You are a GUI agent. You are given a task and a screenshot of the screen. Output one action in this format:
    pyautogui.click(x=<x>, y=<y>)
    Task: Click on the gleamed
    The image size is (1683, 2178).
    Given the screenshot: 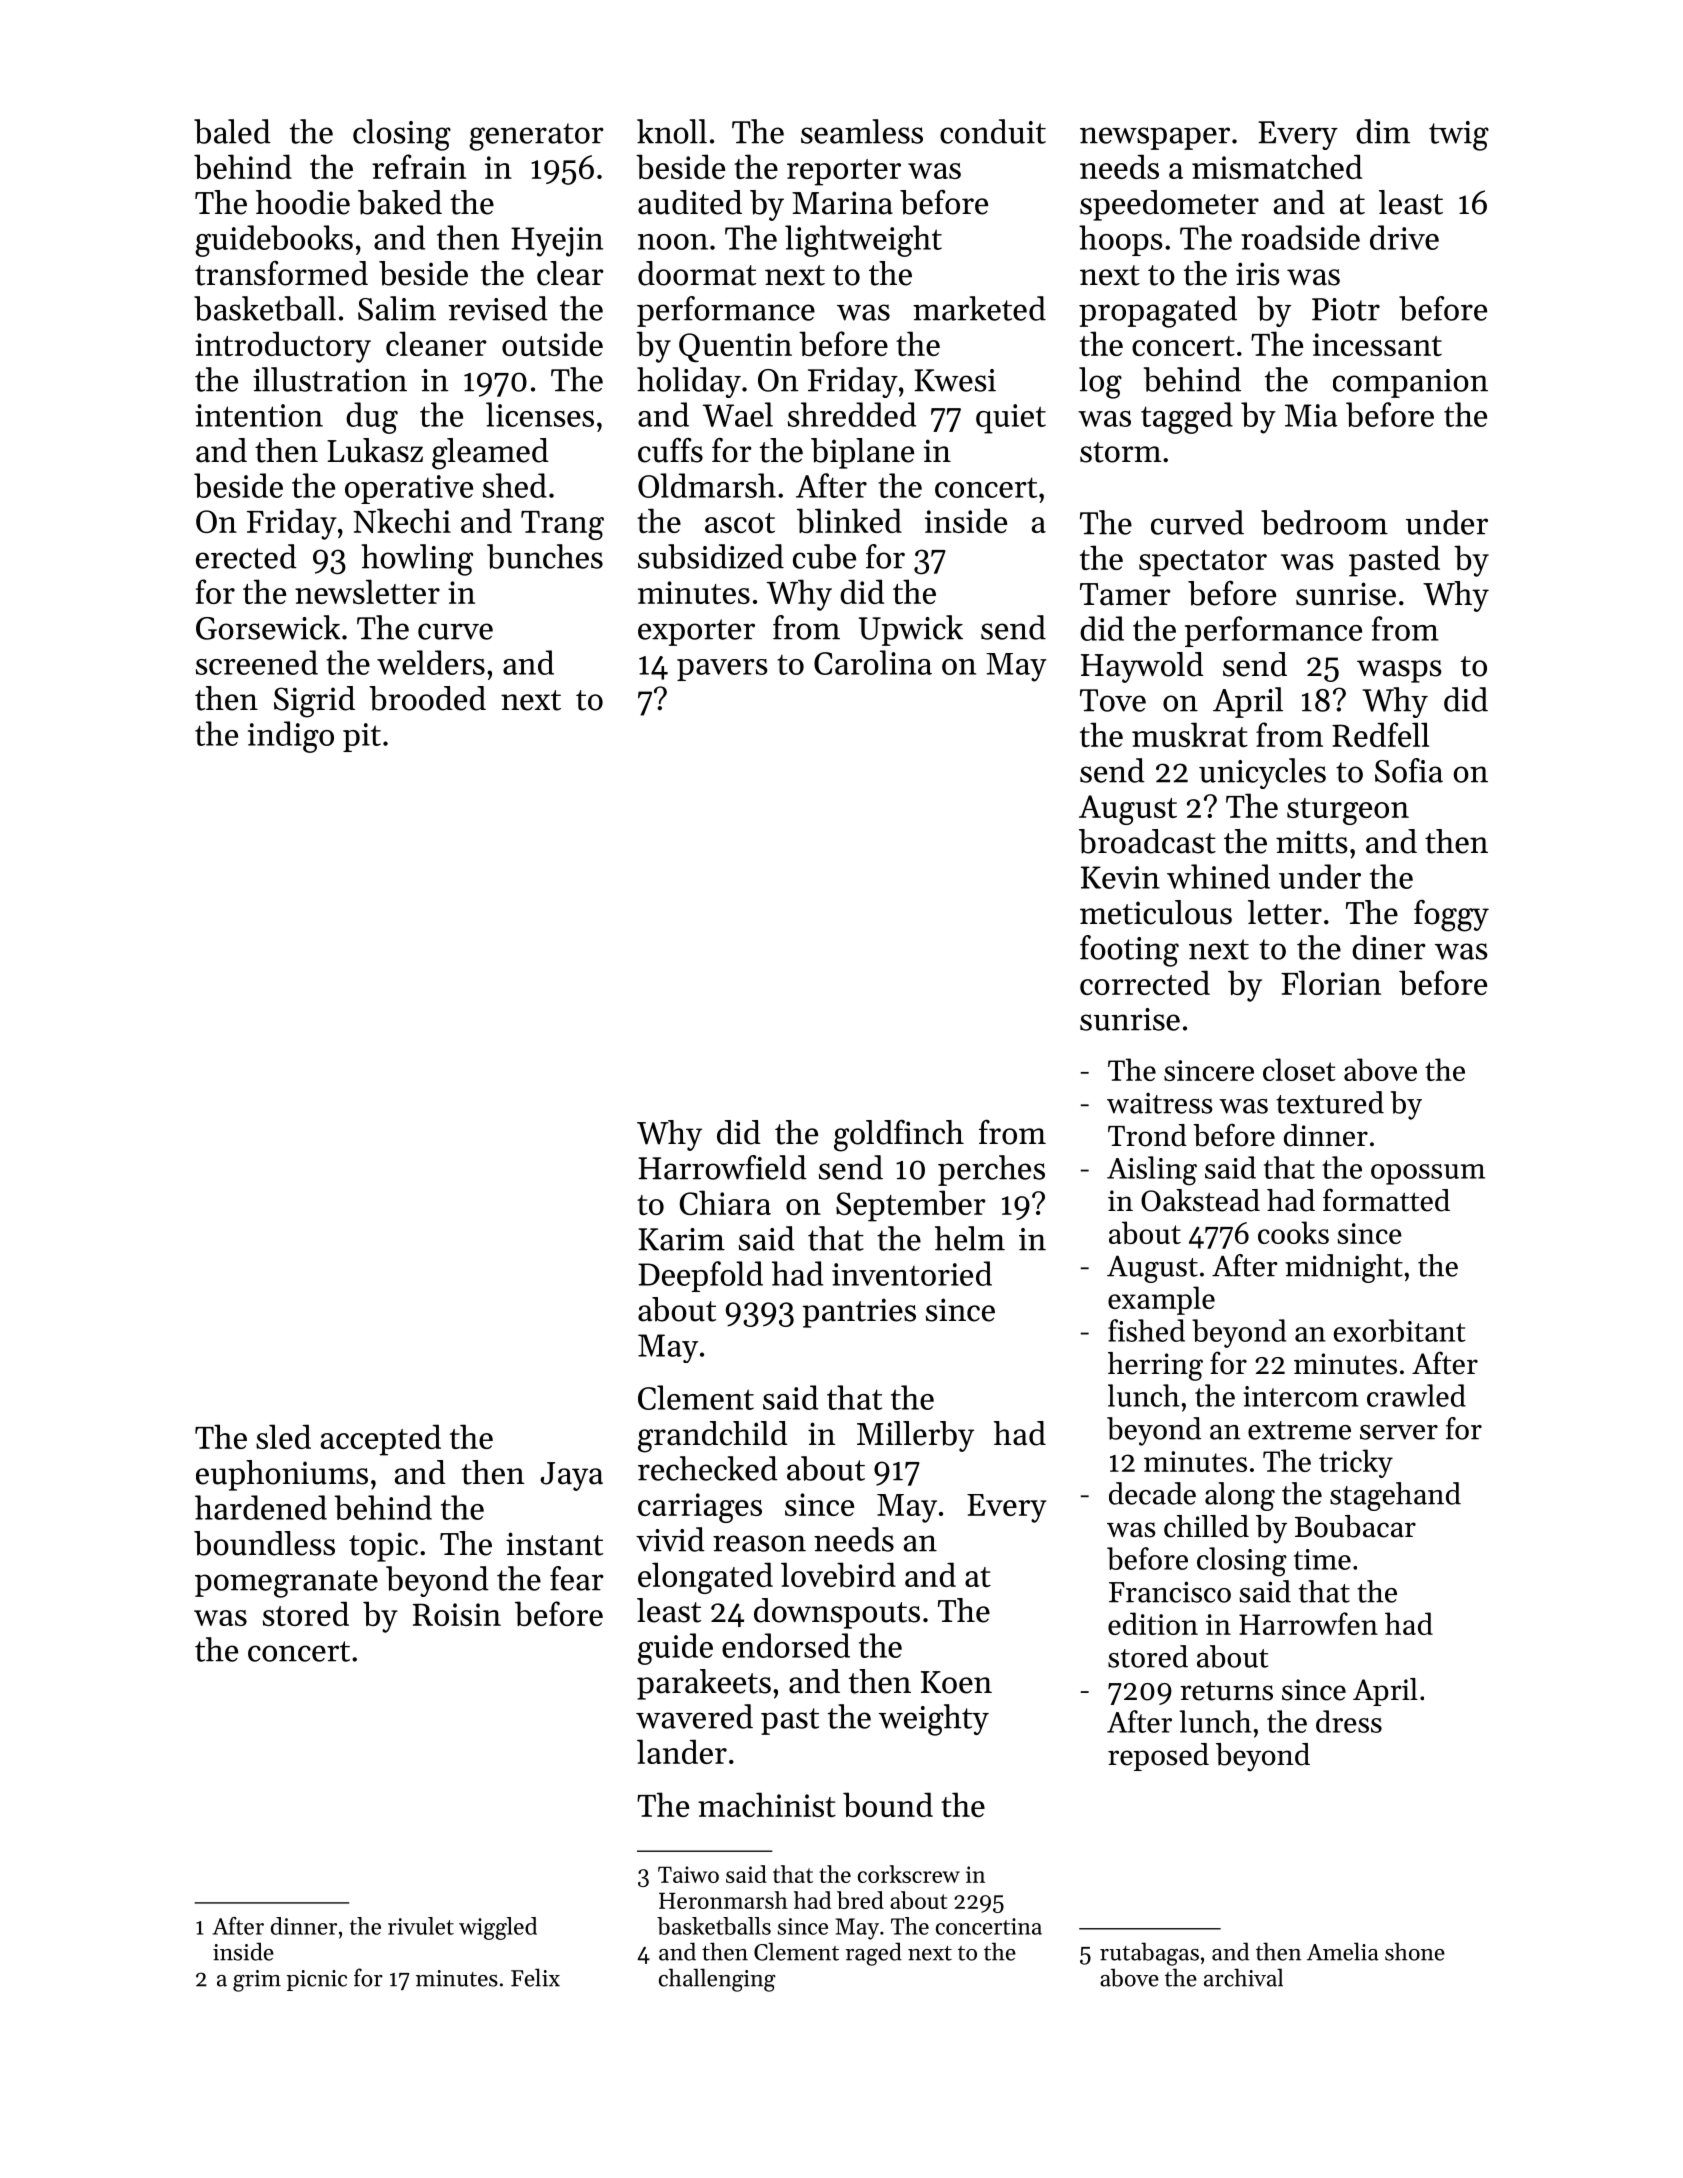 What is the action you would take?
    pyautogui.click(x=490, y=454)
